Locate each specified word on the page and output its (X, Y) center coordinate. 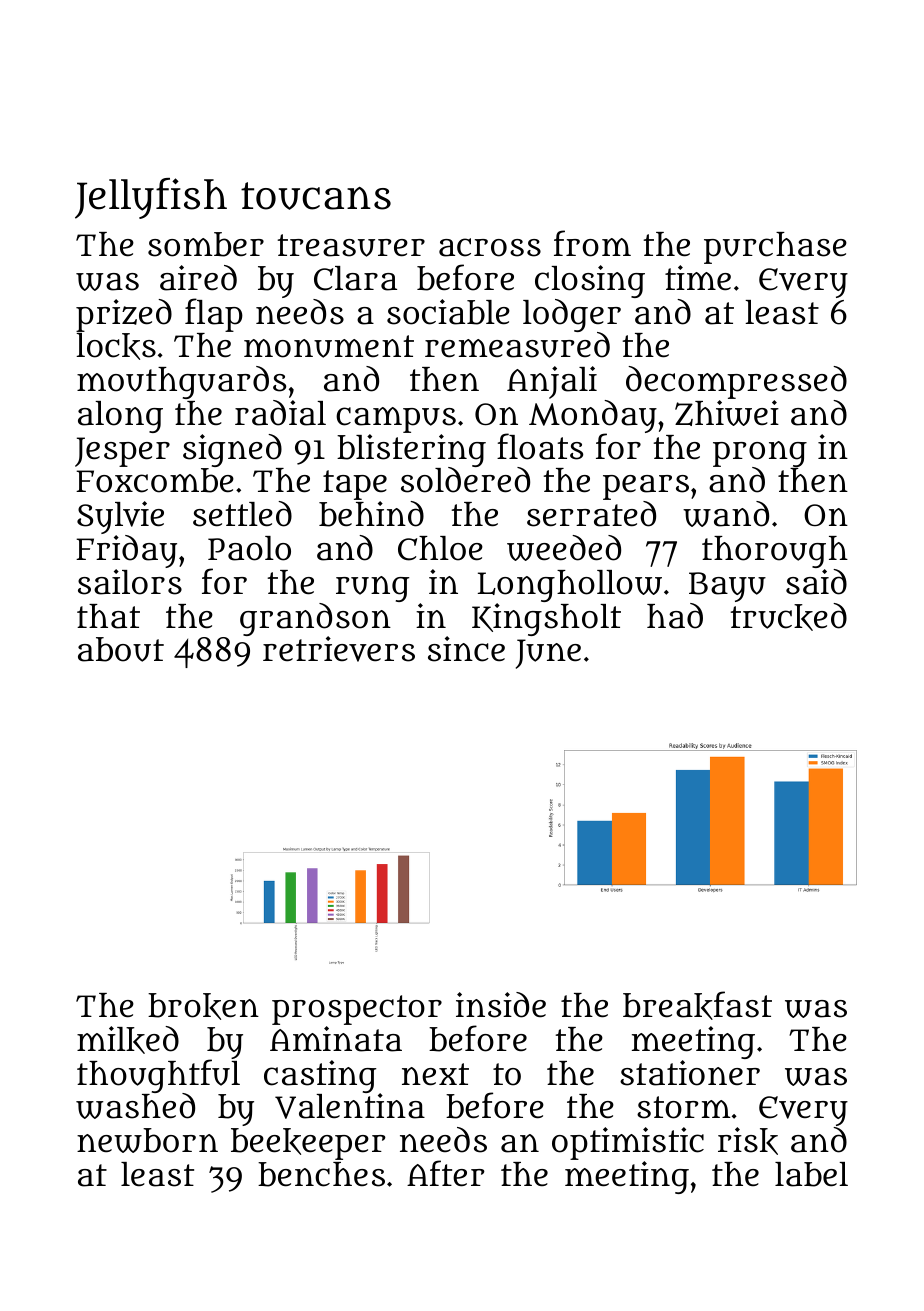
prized (124, 315)
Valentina (350, 1106)
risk (748, 1141)
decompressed (736, 382)
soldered (465, 480)
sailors (130, 582)
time (698, 278)
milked (128, 1040)
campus (396, 420)
